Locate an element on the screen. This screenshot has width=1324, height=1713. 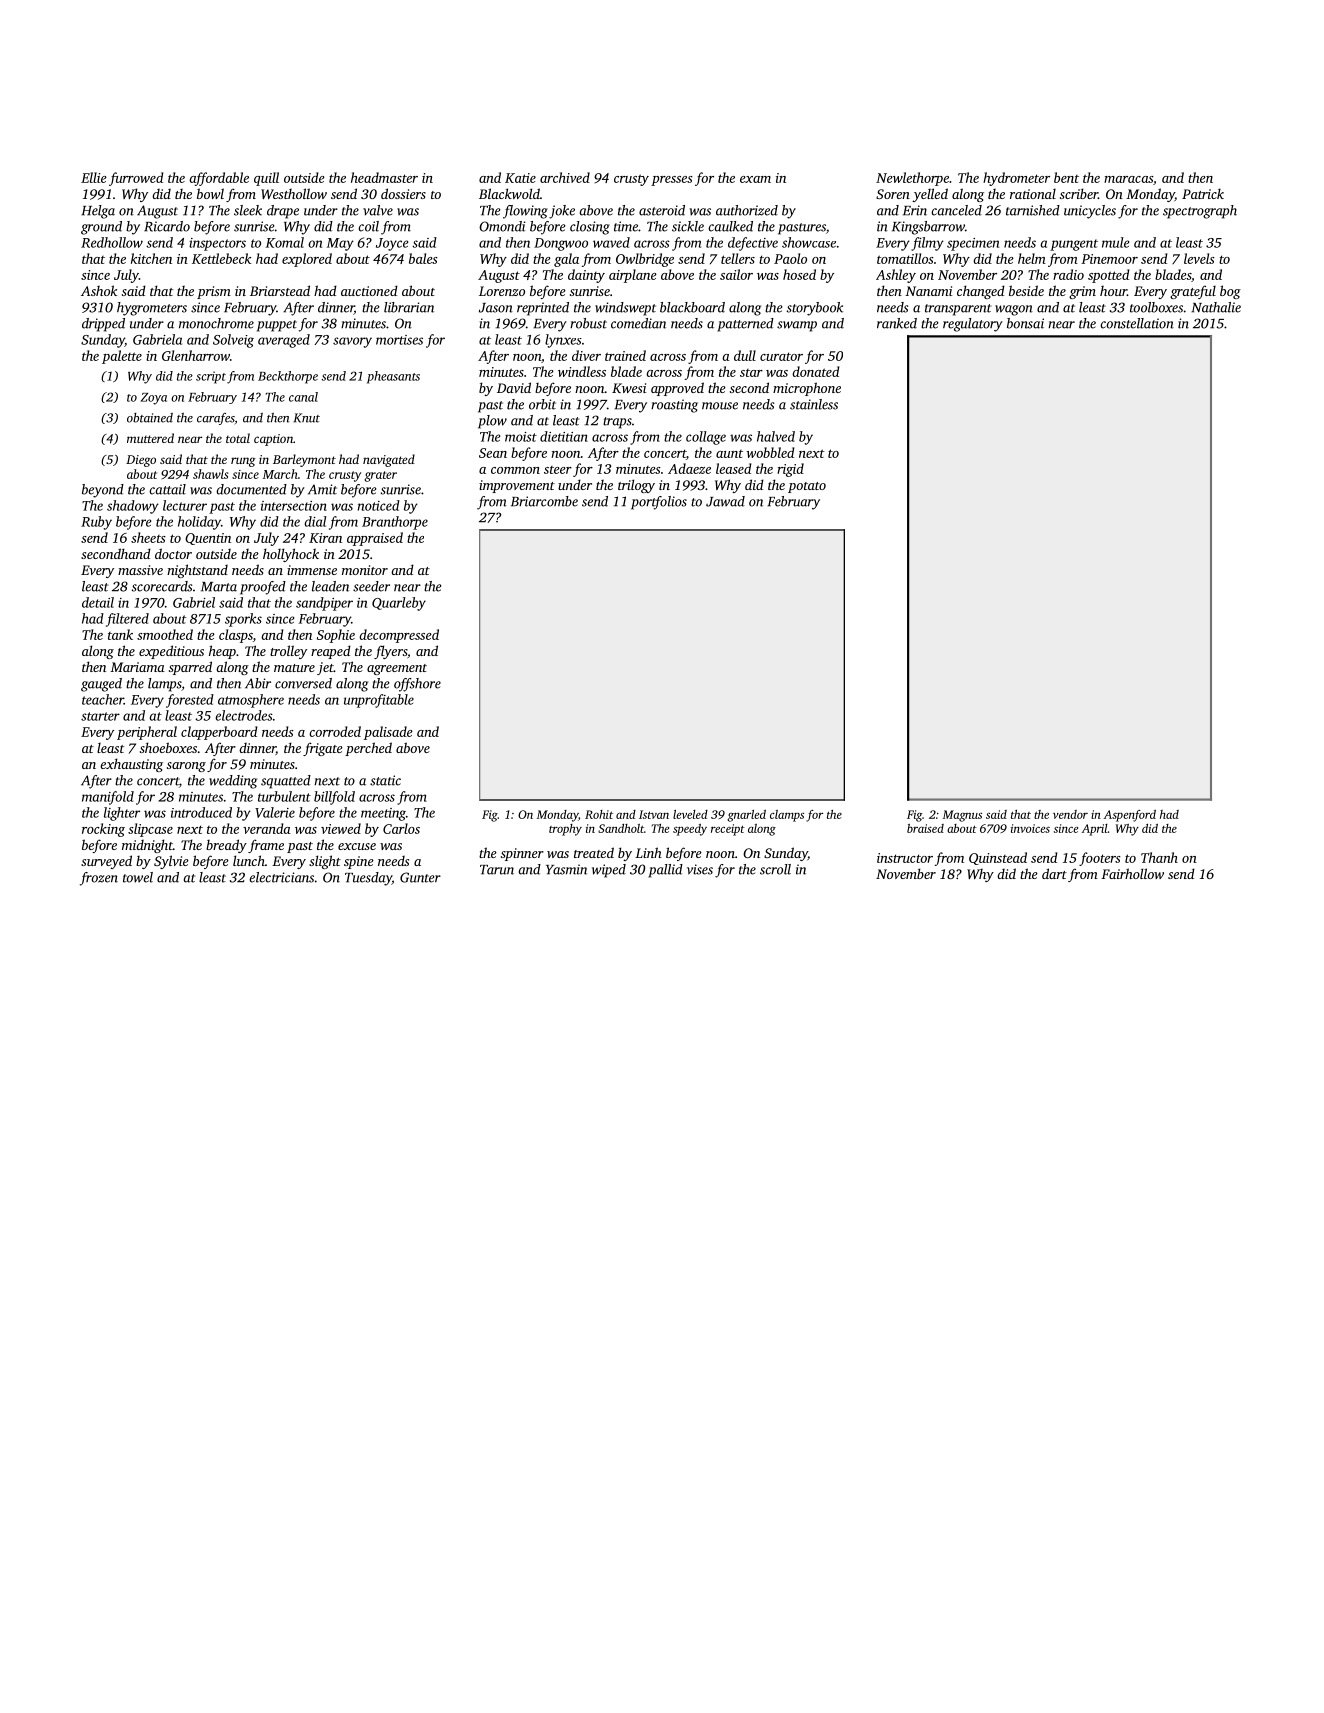
Quarleby is located at coordinates (399, 604).
